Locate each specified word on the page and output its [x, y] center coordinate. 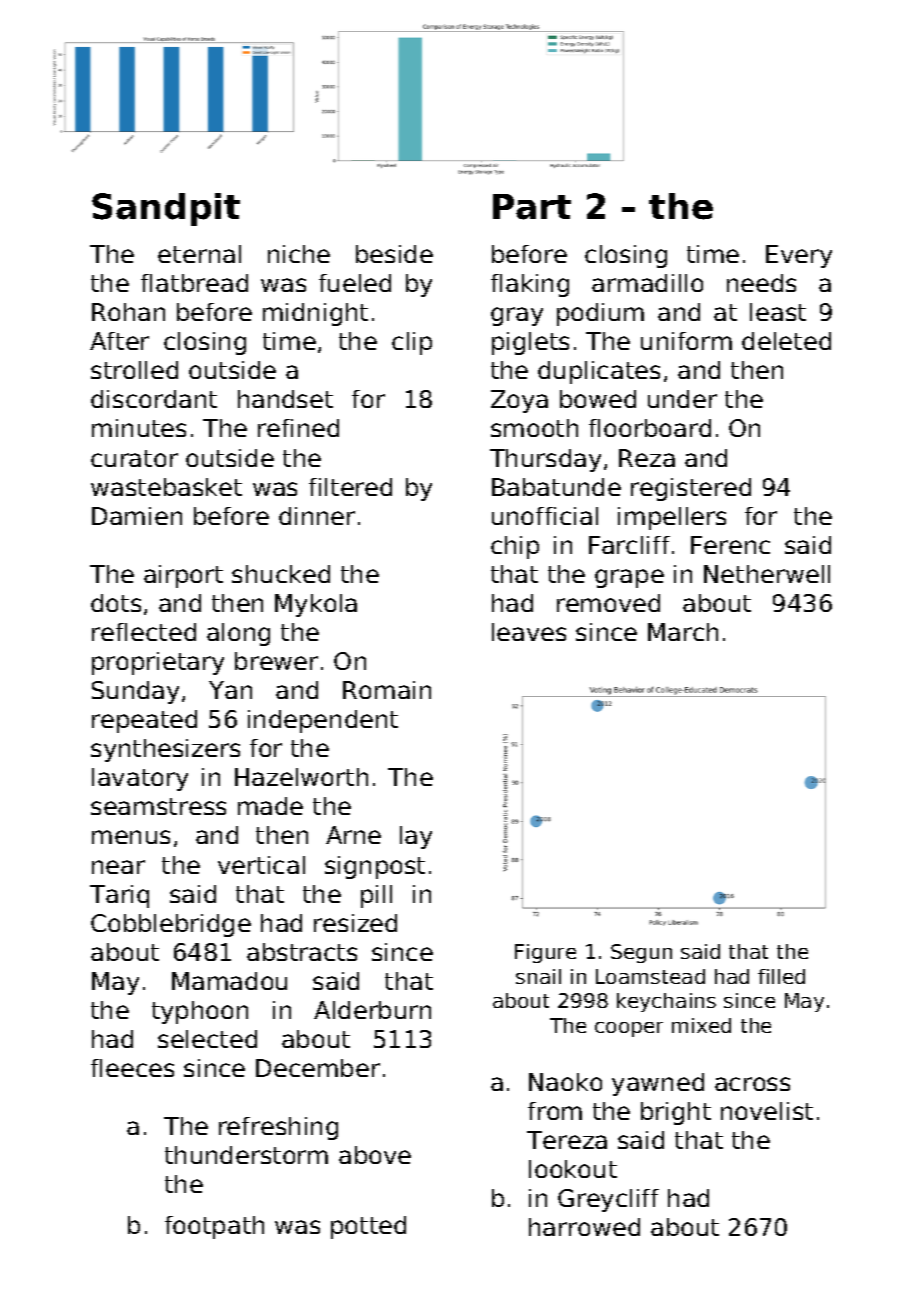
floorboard [650, 428]
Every [799, 256]
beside [394, 254]
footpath [214, 1227]
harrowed [584, 1227]
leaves [529, 632]
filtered [350, 487]
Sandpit [166, 209]
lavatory [140, 779]
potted [368, 1227]
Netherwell [767, 574]
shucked [281, 574]
